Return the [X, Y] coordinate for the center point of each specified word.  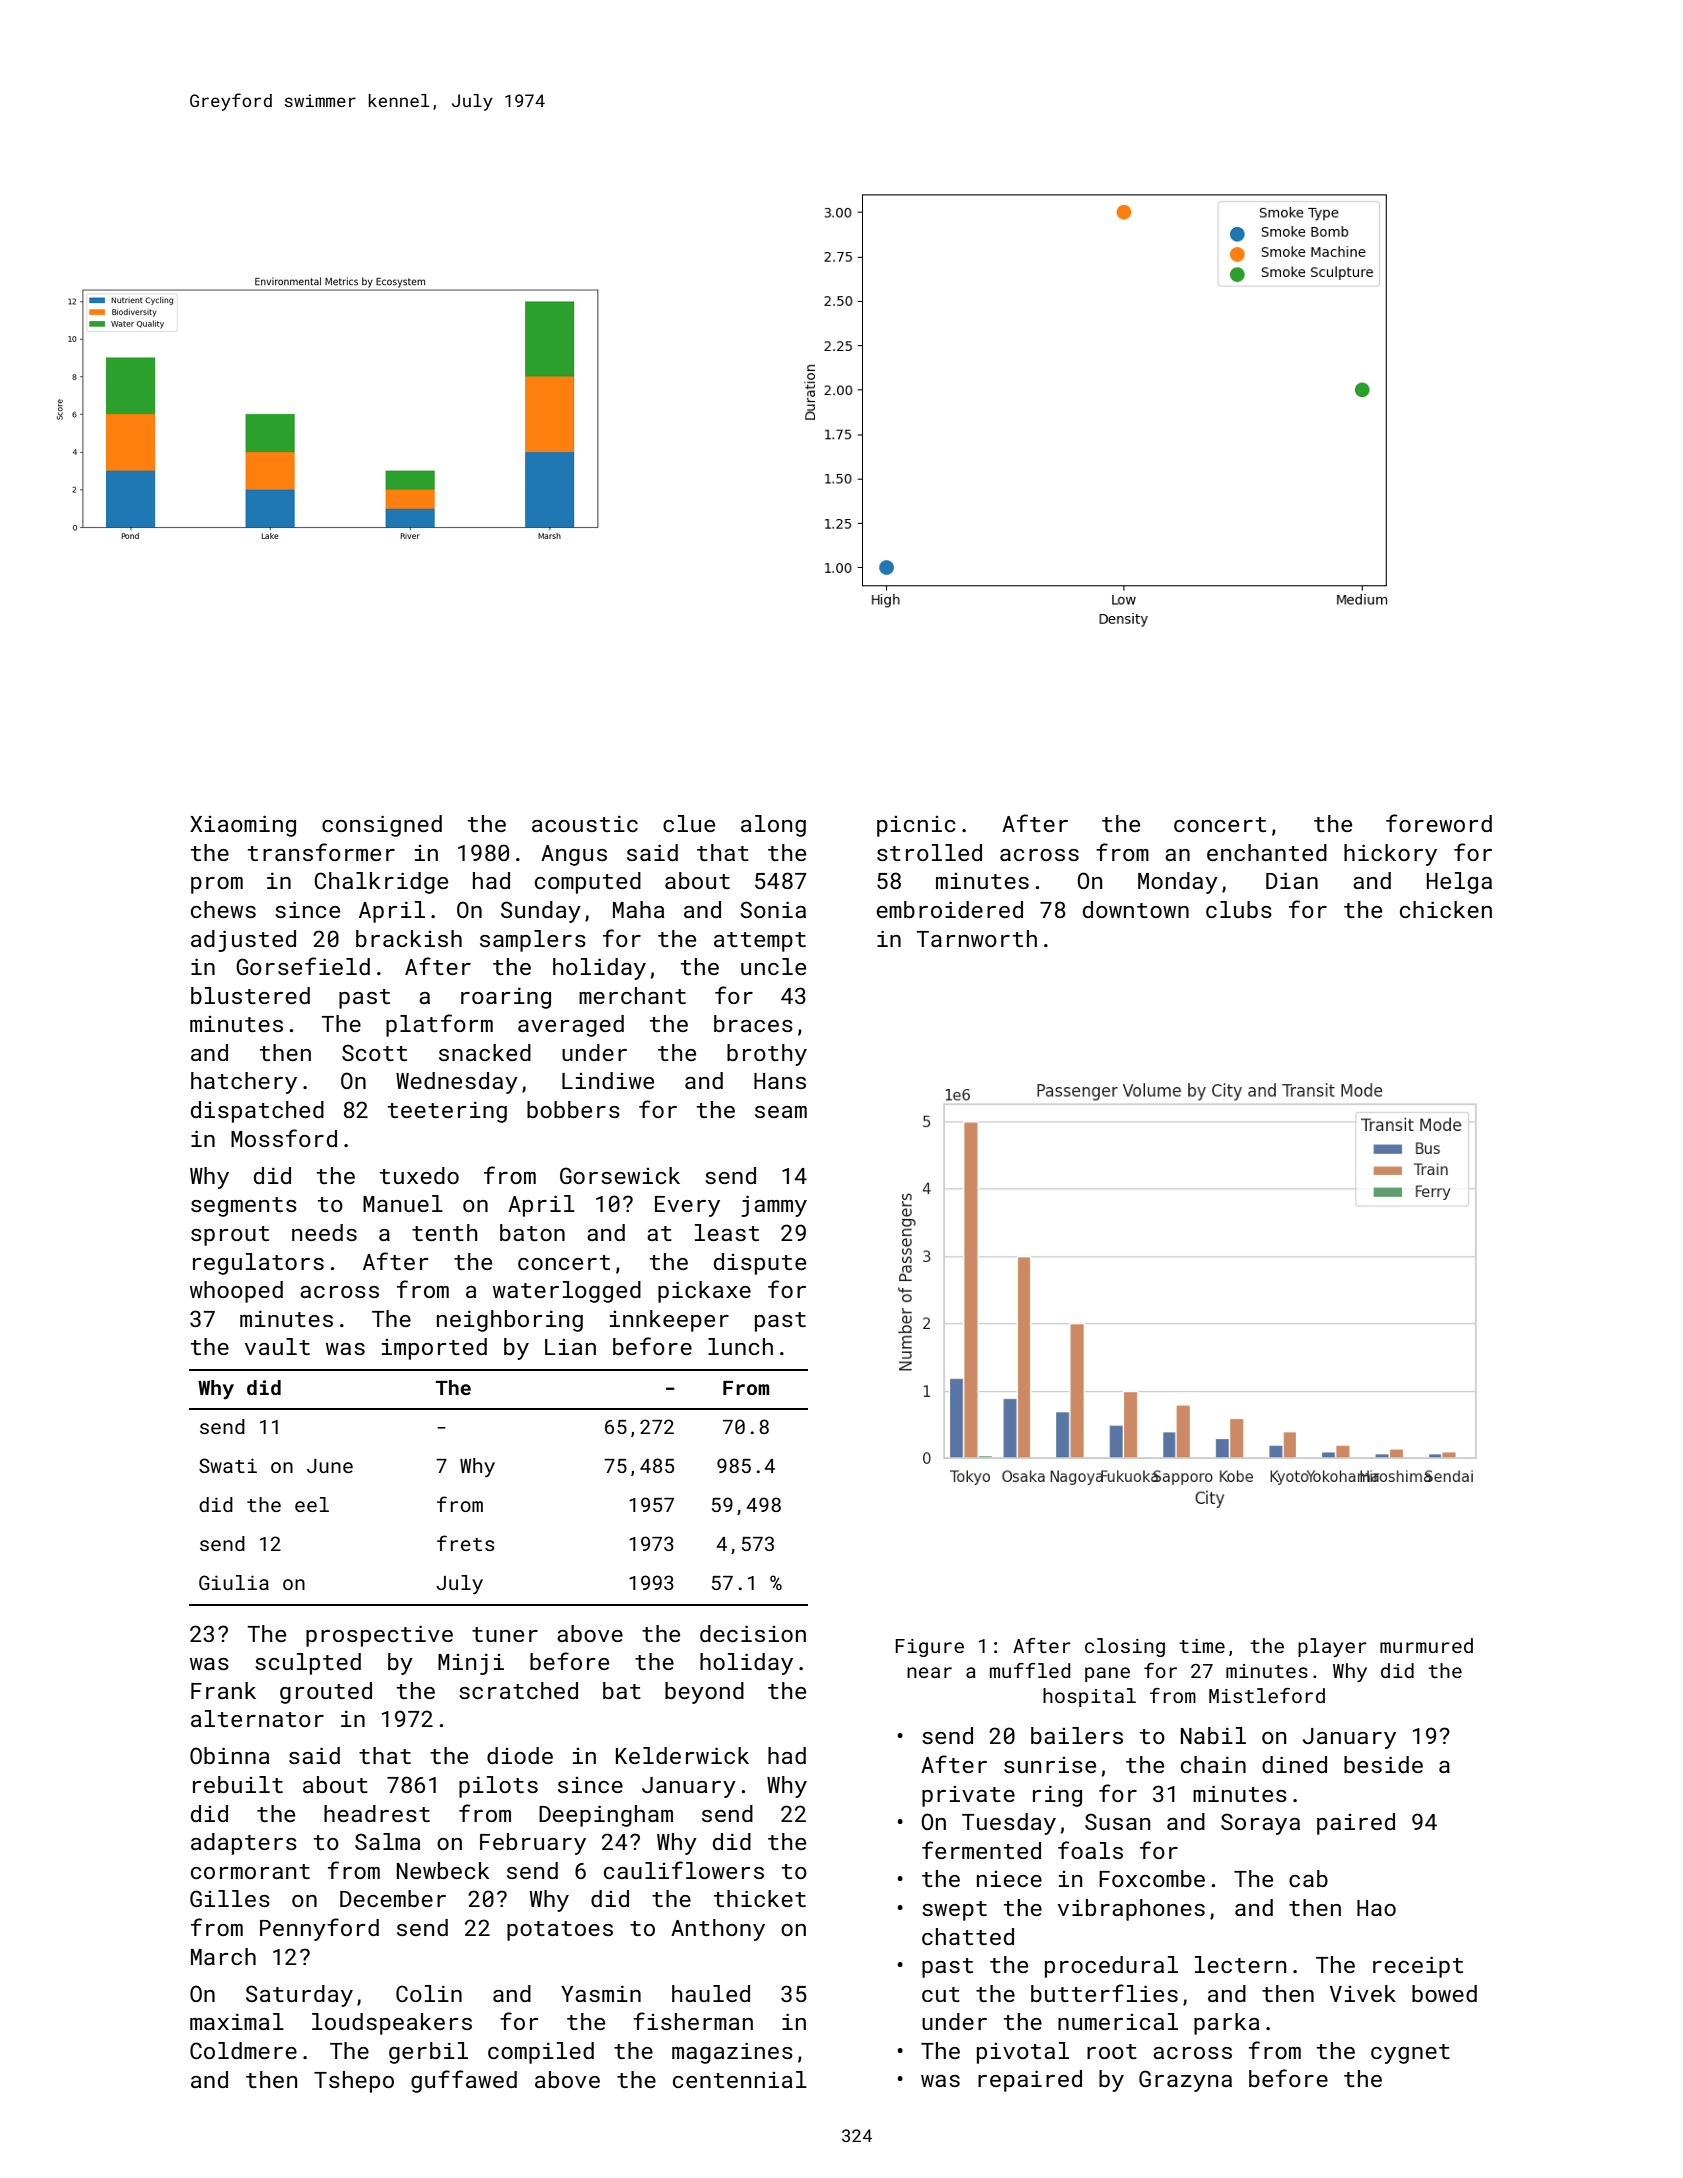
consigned [382, 826]
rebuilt [238, 1784]
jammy [774, 1206]
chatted [968, 1936]
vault [277, 1346]
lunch [740, 1346]
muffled [1030, 1670]
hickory [1390, 855]
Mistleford [1267, 1695]
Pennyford [319, 1929]
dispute [760, 1264]
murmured [1426, 1645]
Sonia [773, 909]
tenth [445, 1232]
